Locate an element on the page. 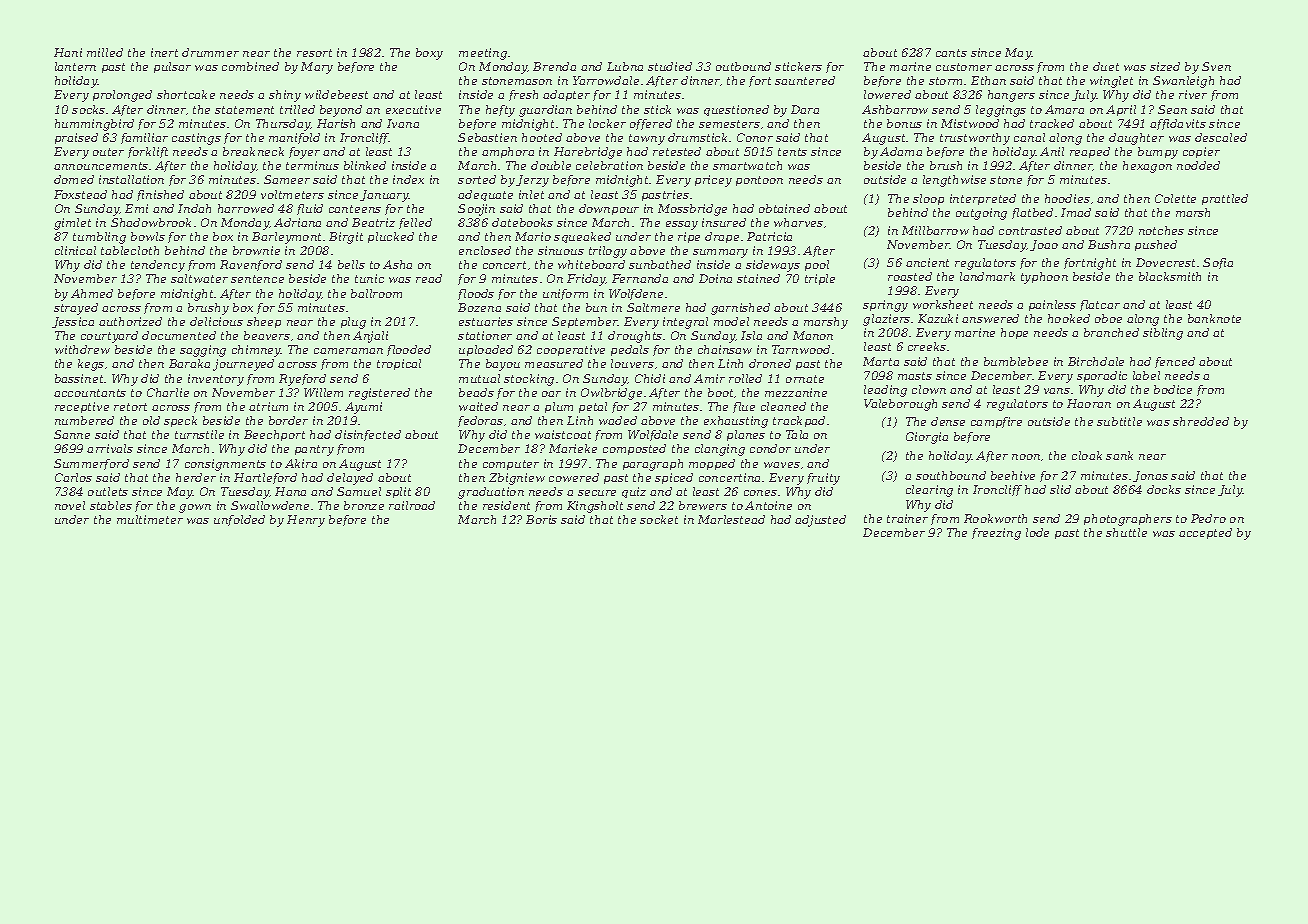 This page has height=924, width=1308. Birgit is located at coordinates (346, 238).
